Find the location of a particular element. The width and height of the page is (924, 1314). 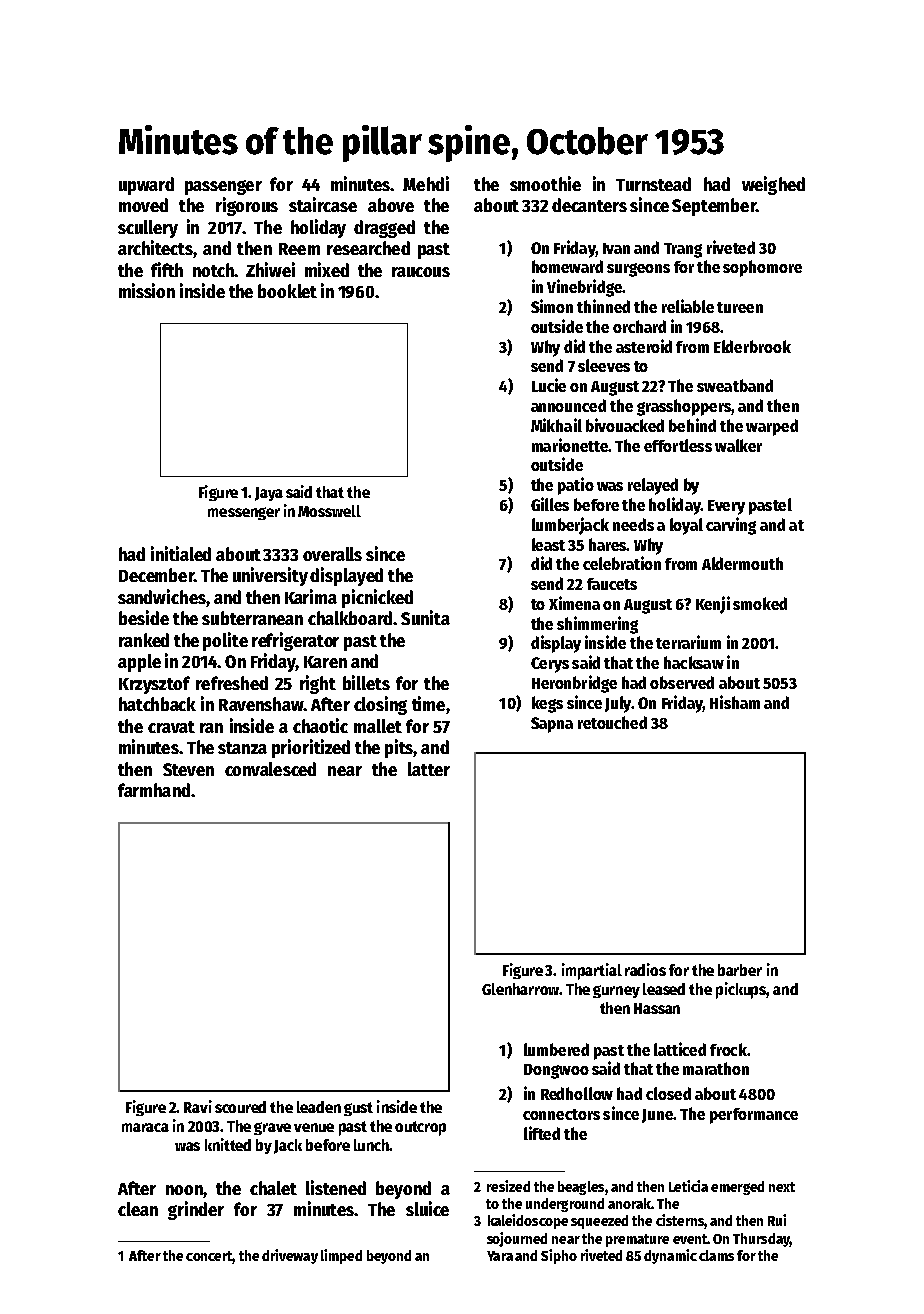

overalls is located at coordinates (332, 554).
